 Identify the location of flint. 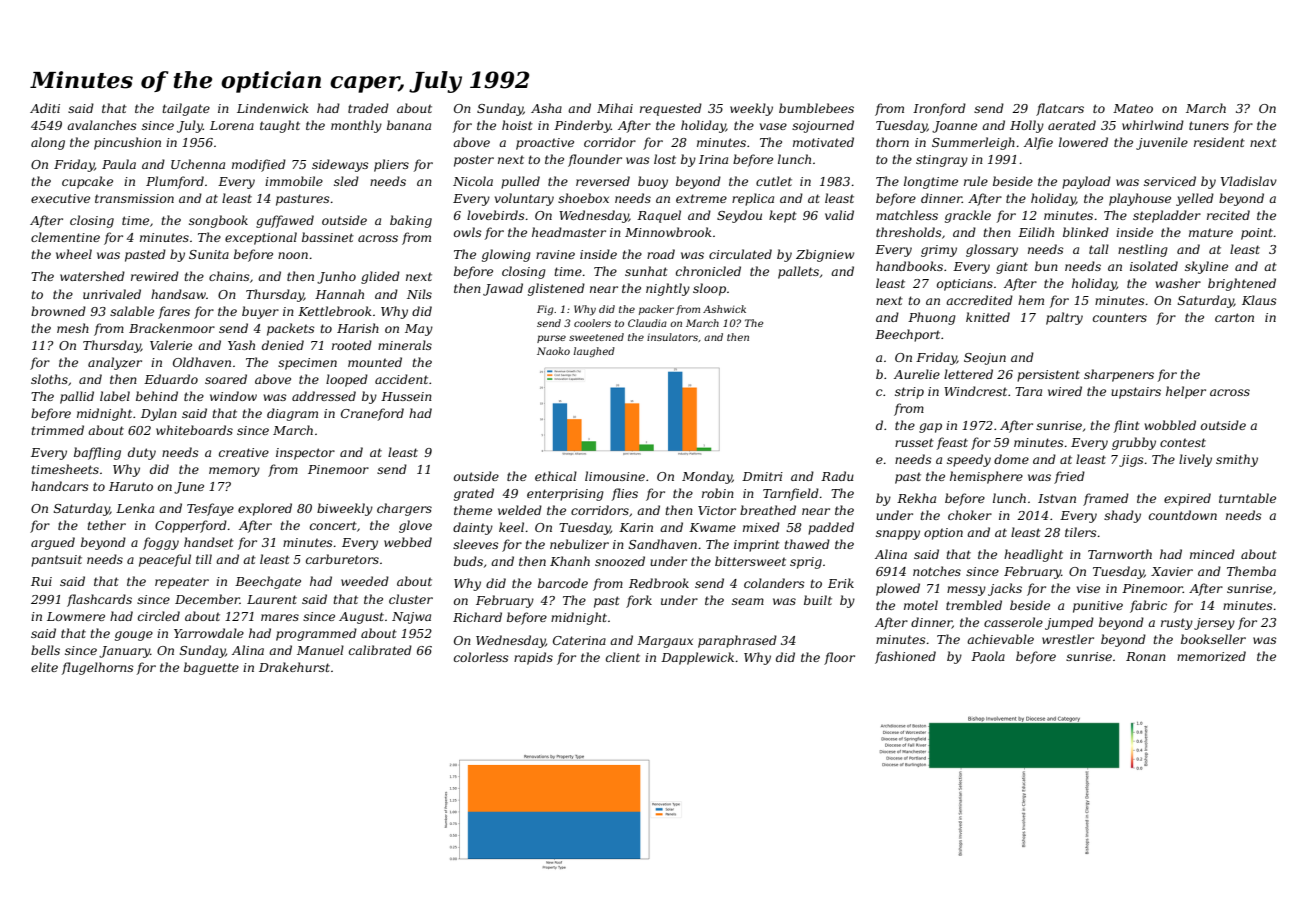
(1127, 426).
